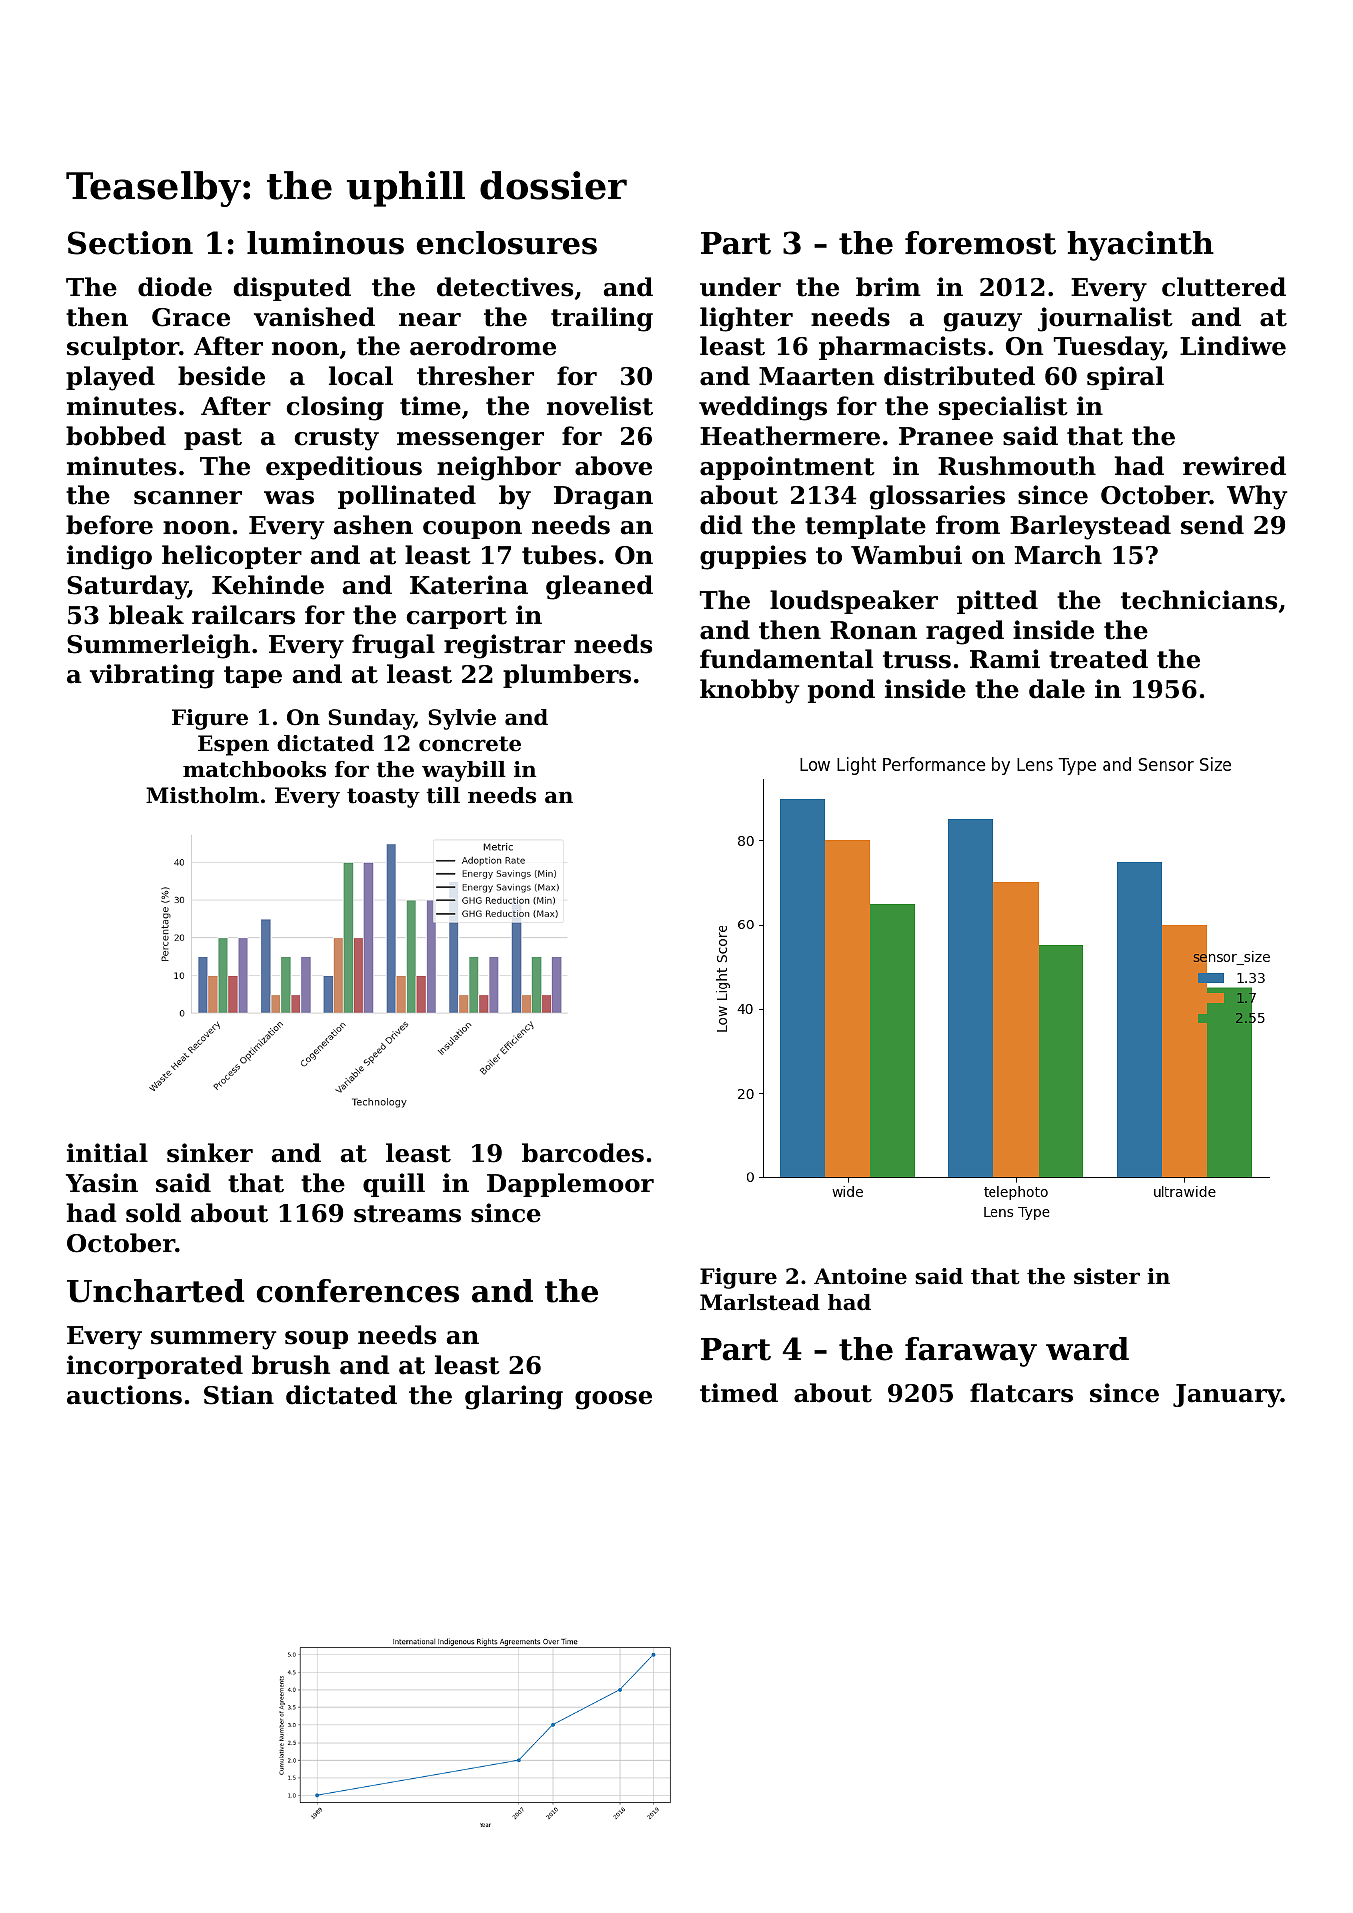 The height and width of the screenshot is (1913, 1353). What do you see at coordinates (602, 319) in the screenshot?
I see `trailing` at bounding box center [602, 319].
